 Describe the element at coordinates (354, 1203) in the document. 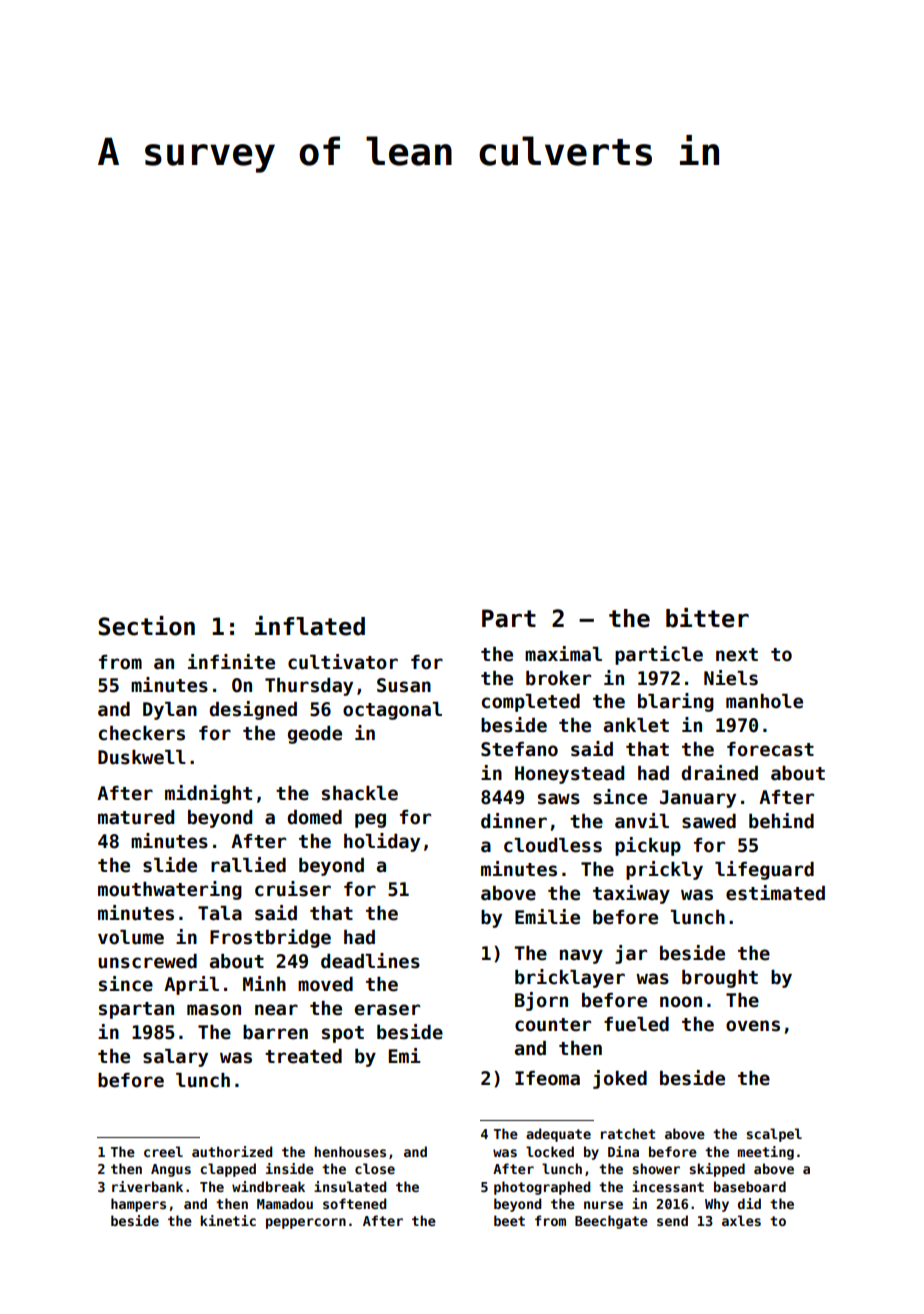

I see `softened` at that location.
